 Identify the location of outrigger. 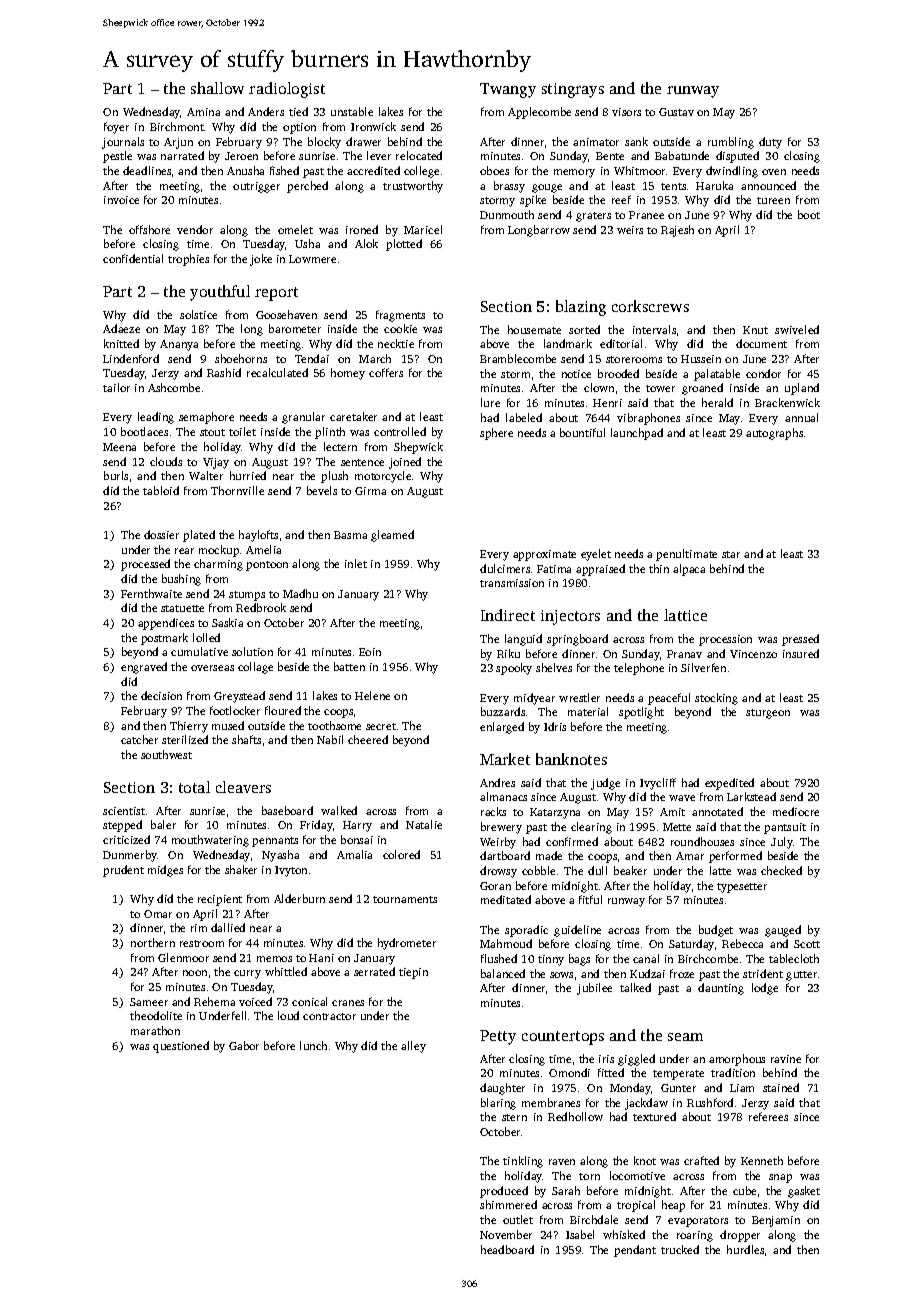
(256, 187).
